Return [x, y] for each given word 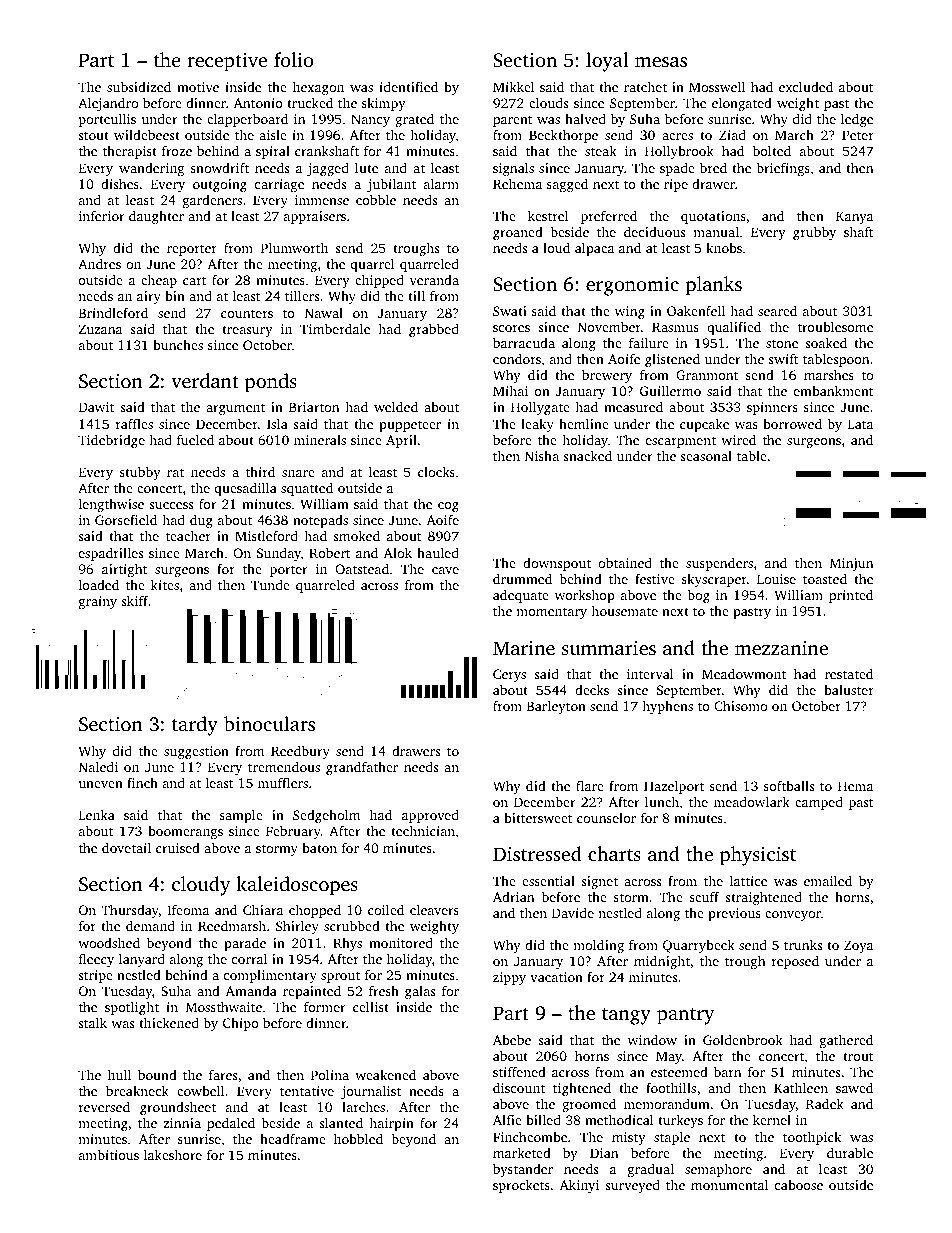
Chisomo [740, 706]
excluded [806, 87]
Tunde [270, 584]
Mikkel [514, 86]
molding [598, 946]
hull [119, 1074]
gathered [846, 1041]
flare [590, 785]
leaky [537, 425]
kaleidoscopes [297, 886]
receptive [227, 62]
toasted [825, 578]
